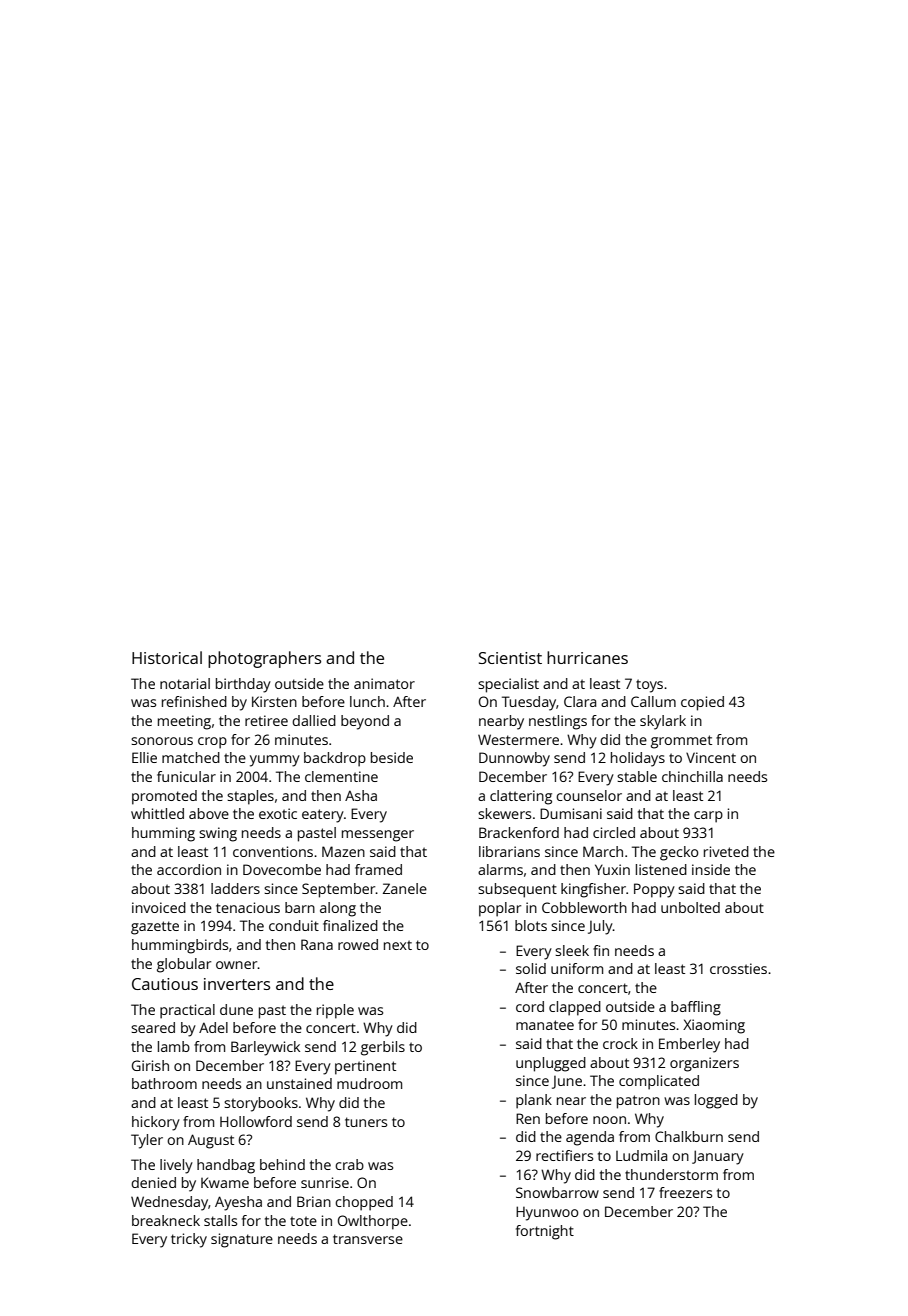 The image size is (908, 1316). I want to click on notarial, so click(185, 683).
